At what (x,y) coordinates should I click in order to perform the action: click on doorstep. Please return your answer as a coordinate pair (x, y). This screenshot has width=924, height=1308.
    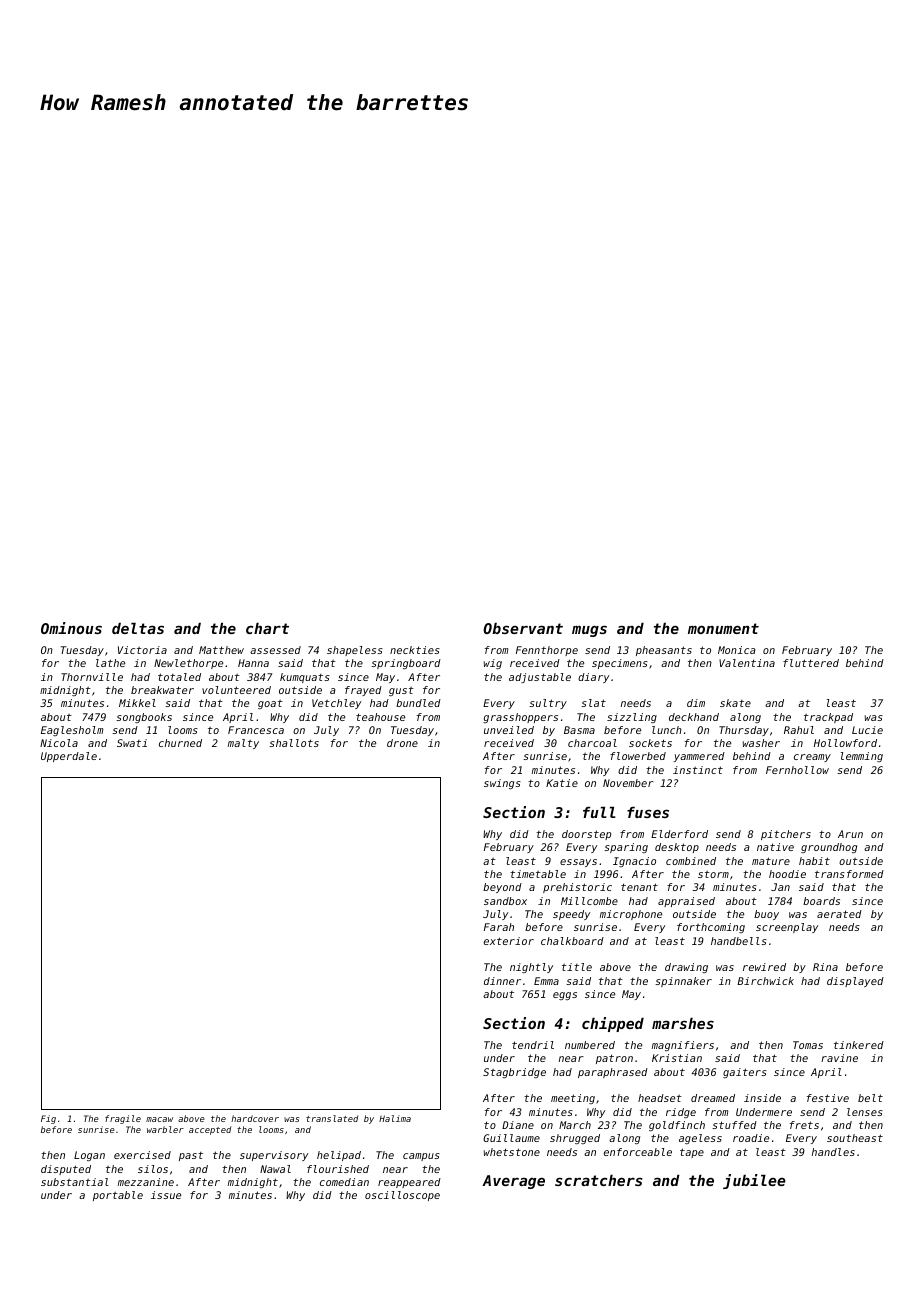
    Looking at the image, I should click on (586, 835).
